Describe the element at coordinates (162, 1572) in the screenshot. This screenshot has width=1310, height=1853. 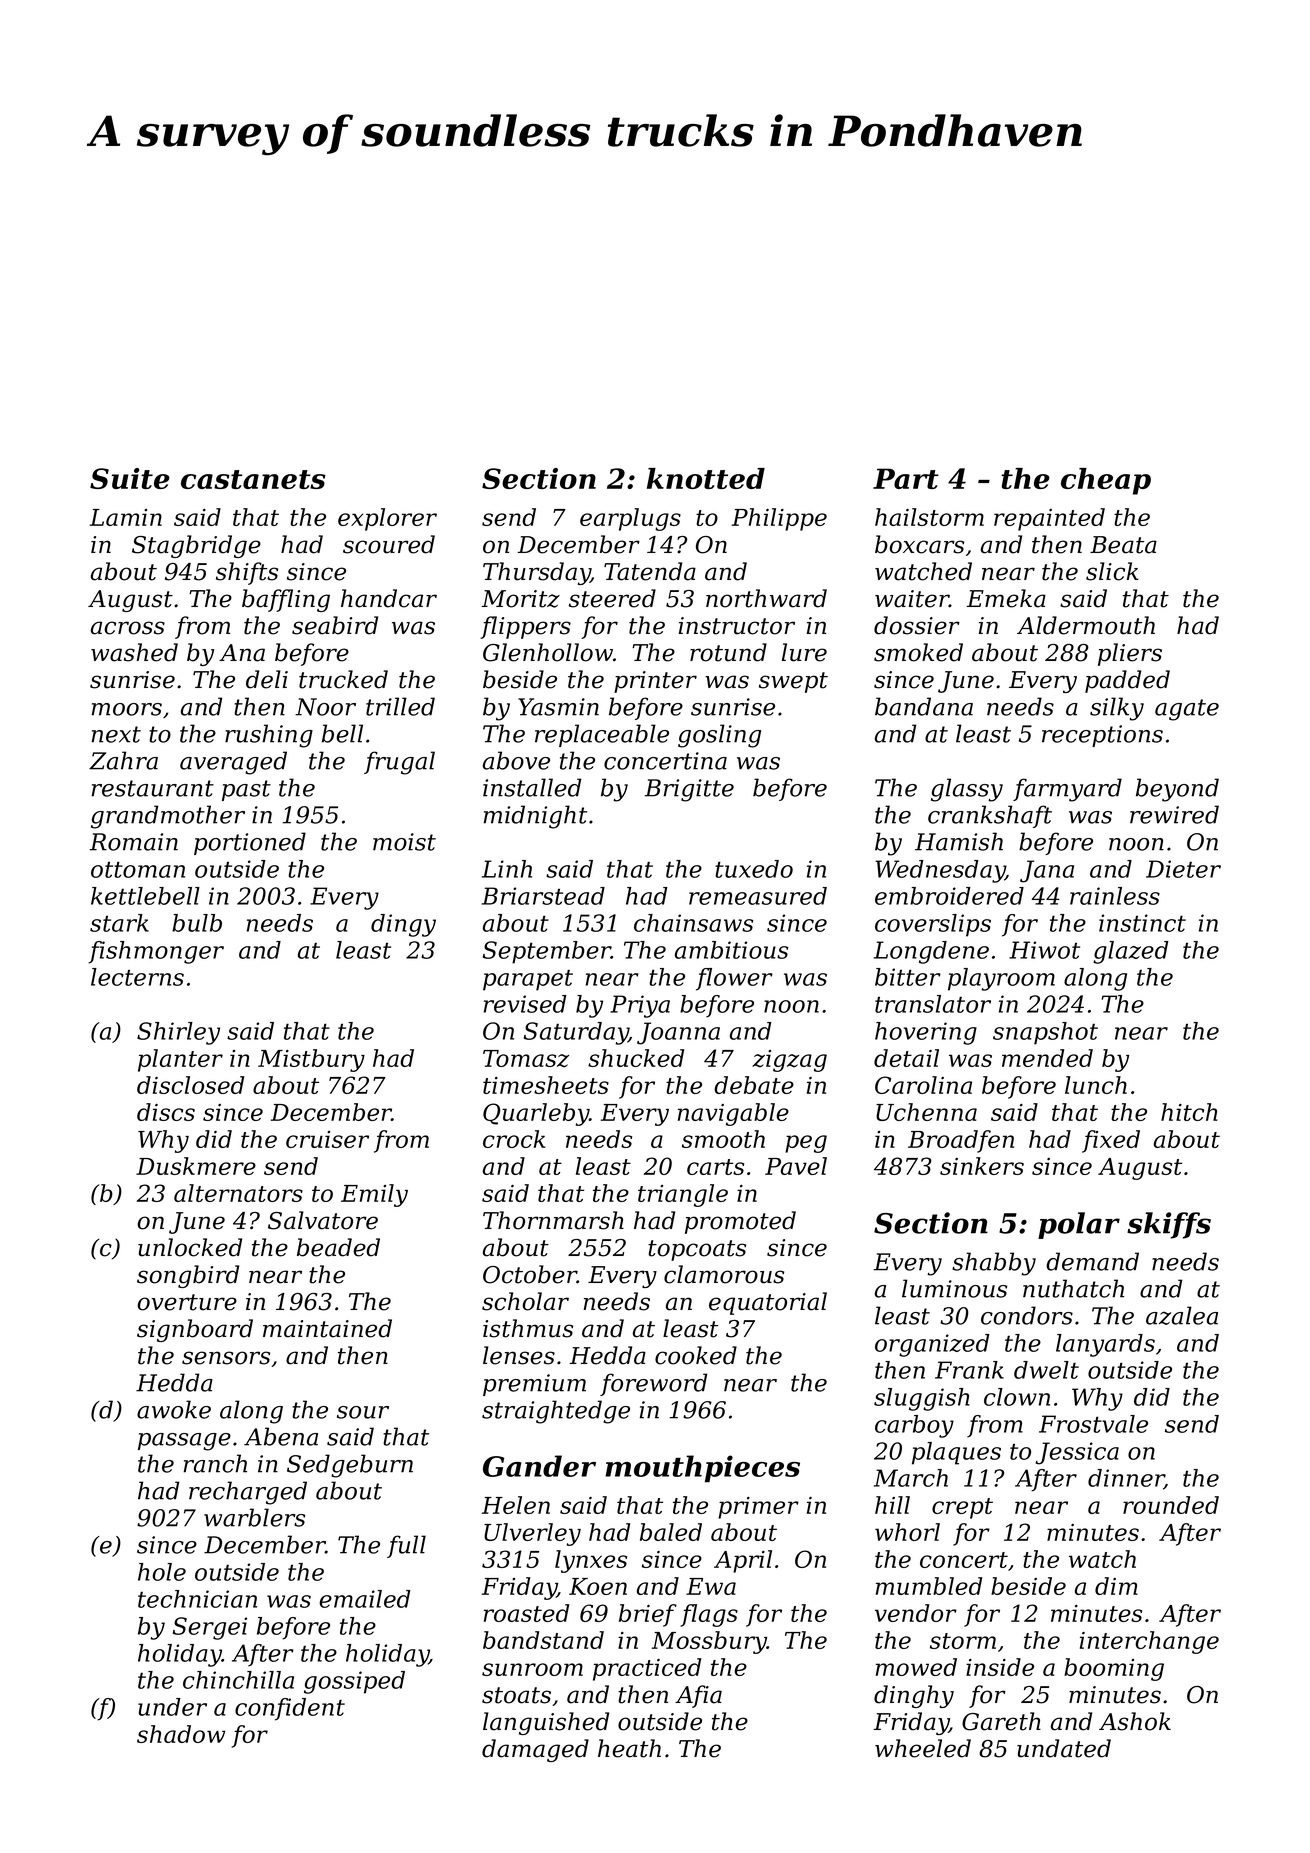
I see `hole` at that location.
